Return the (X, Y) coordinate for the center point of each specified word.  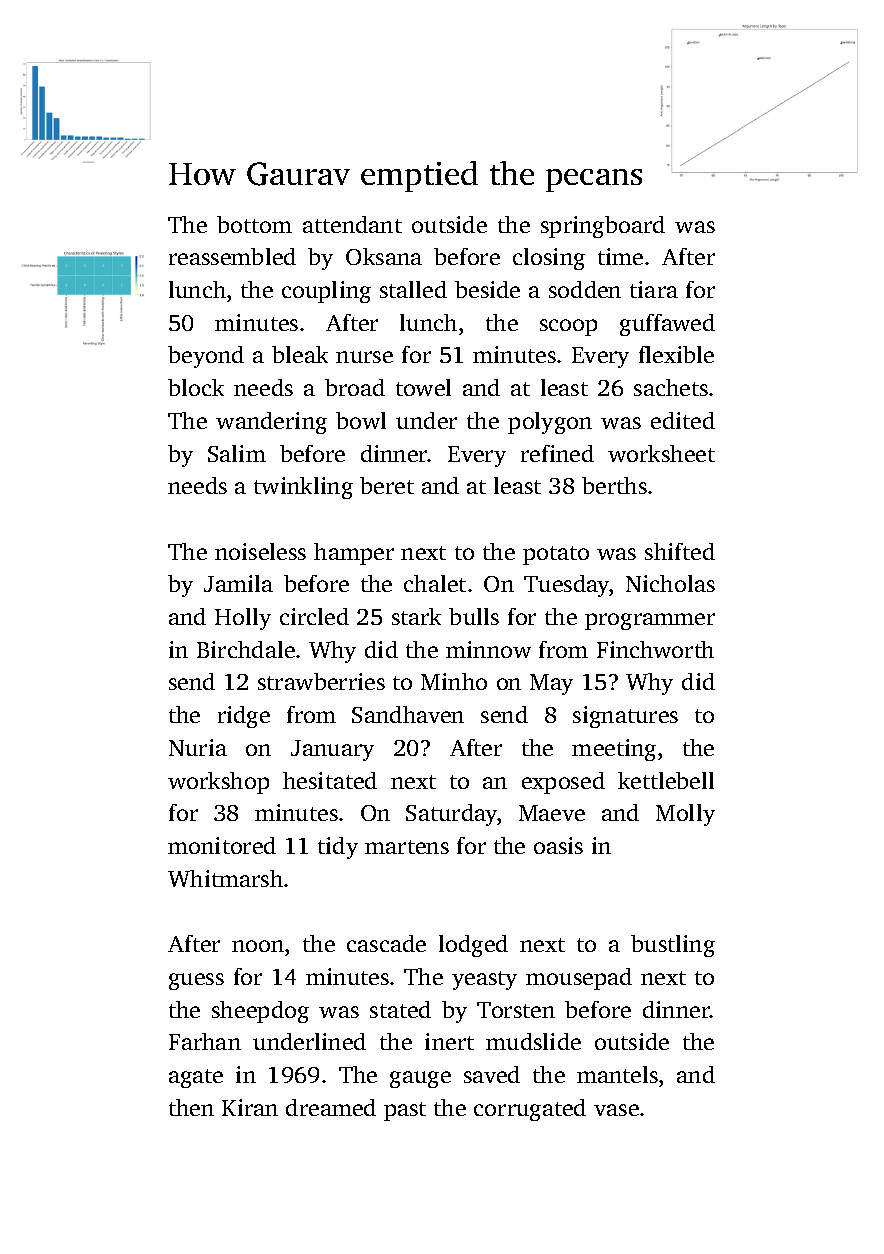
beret (387, 485)
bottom (254, 224)
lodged (473, 946)
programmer (650, 621)
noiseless (260, 551)
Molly (685, 815)
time (620, 256)
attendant (352, 224)
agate (196, 1078)
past (405, 1111)
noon (258, 946)
